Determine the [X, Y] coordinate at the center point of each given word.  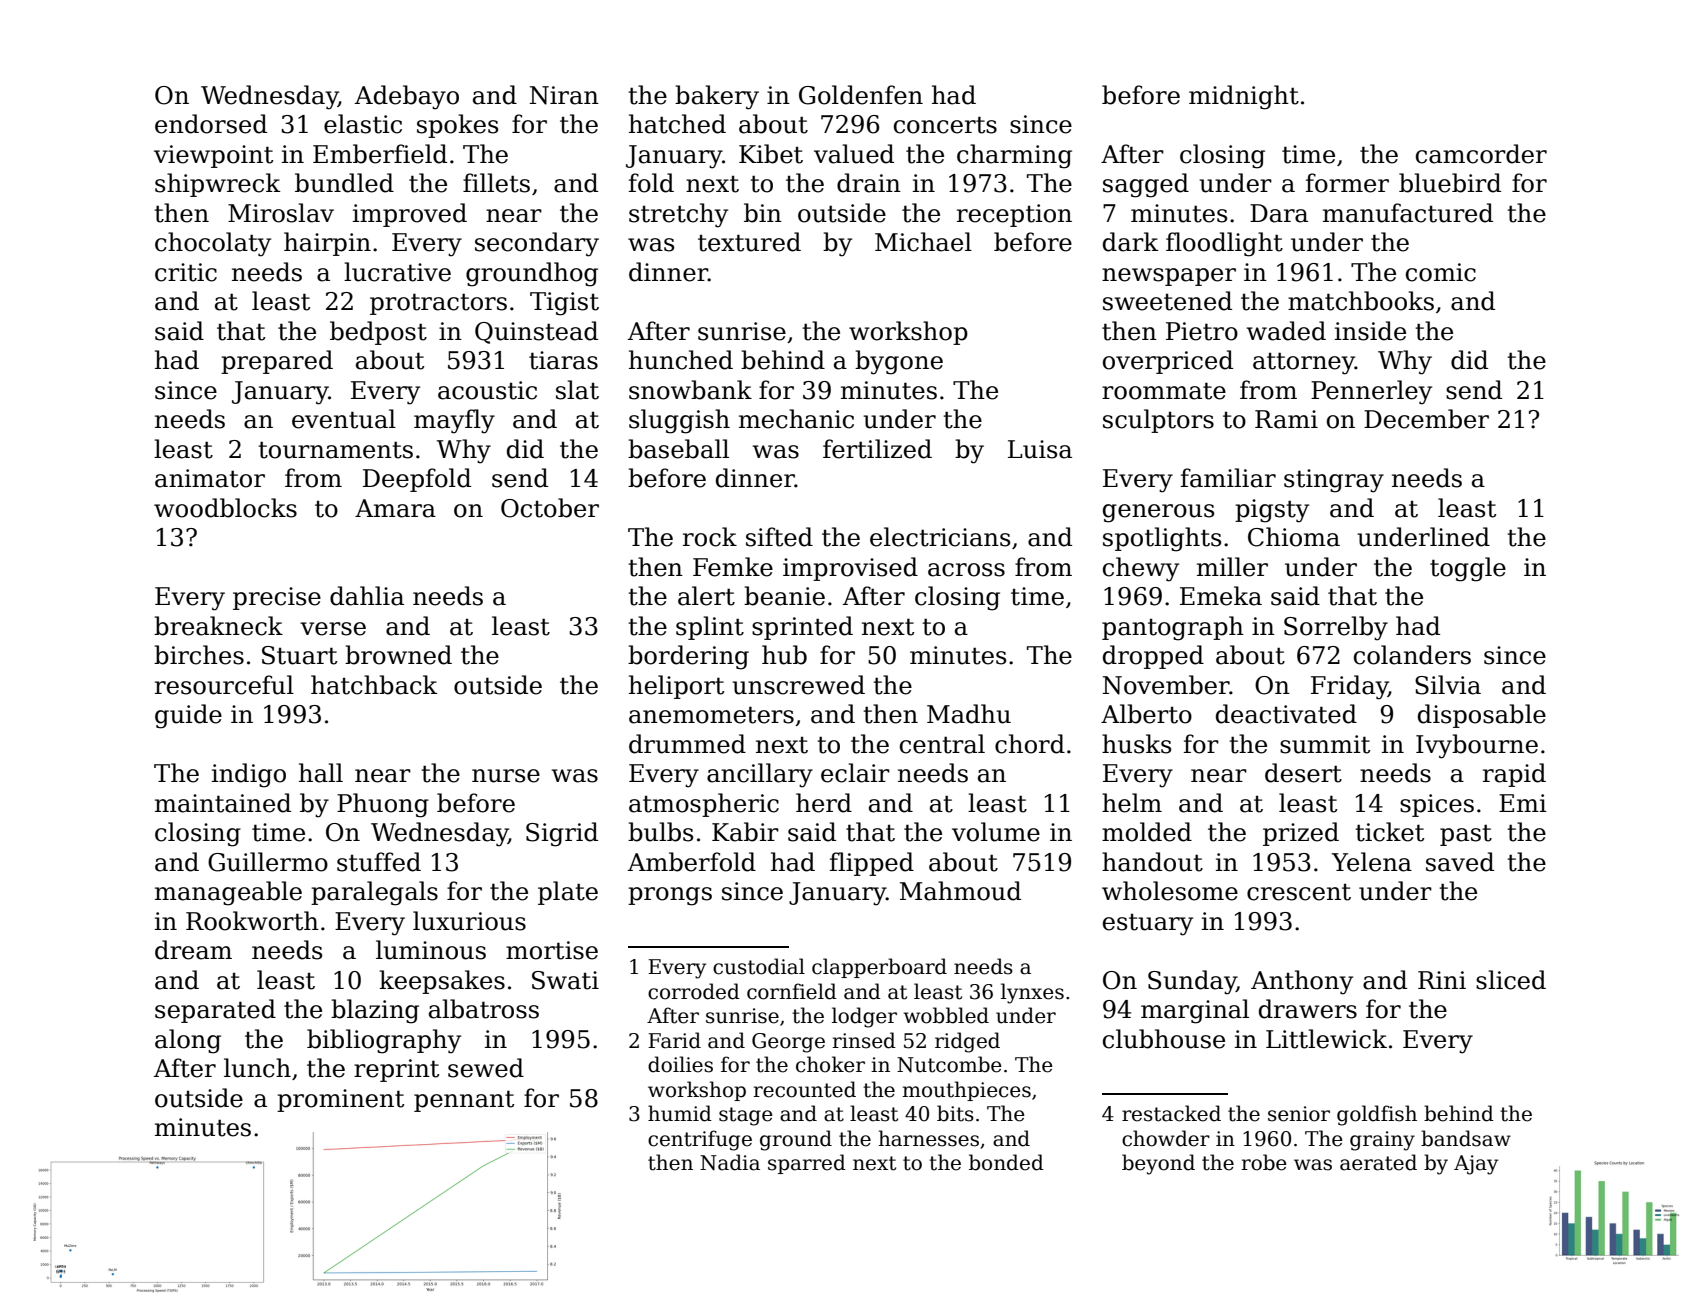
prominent [340, 1100]
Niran [564, 95]
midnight [1244, 97]
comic [1441, 272]
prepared [277, 362]
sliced [1511, 980]
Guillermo [268, 862]
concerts [945, 125]
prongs [670, 896]
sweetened [1167, 301]
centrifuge [700, 1140]
